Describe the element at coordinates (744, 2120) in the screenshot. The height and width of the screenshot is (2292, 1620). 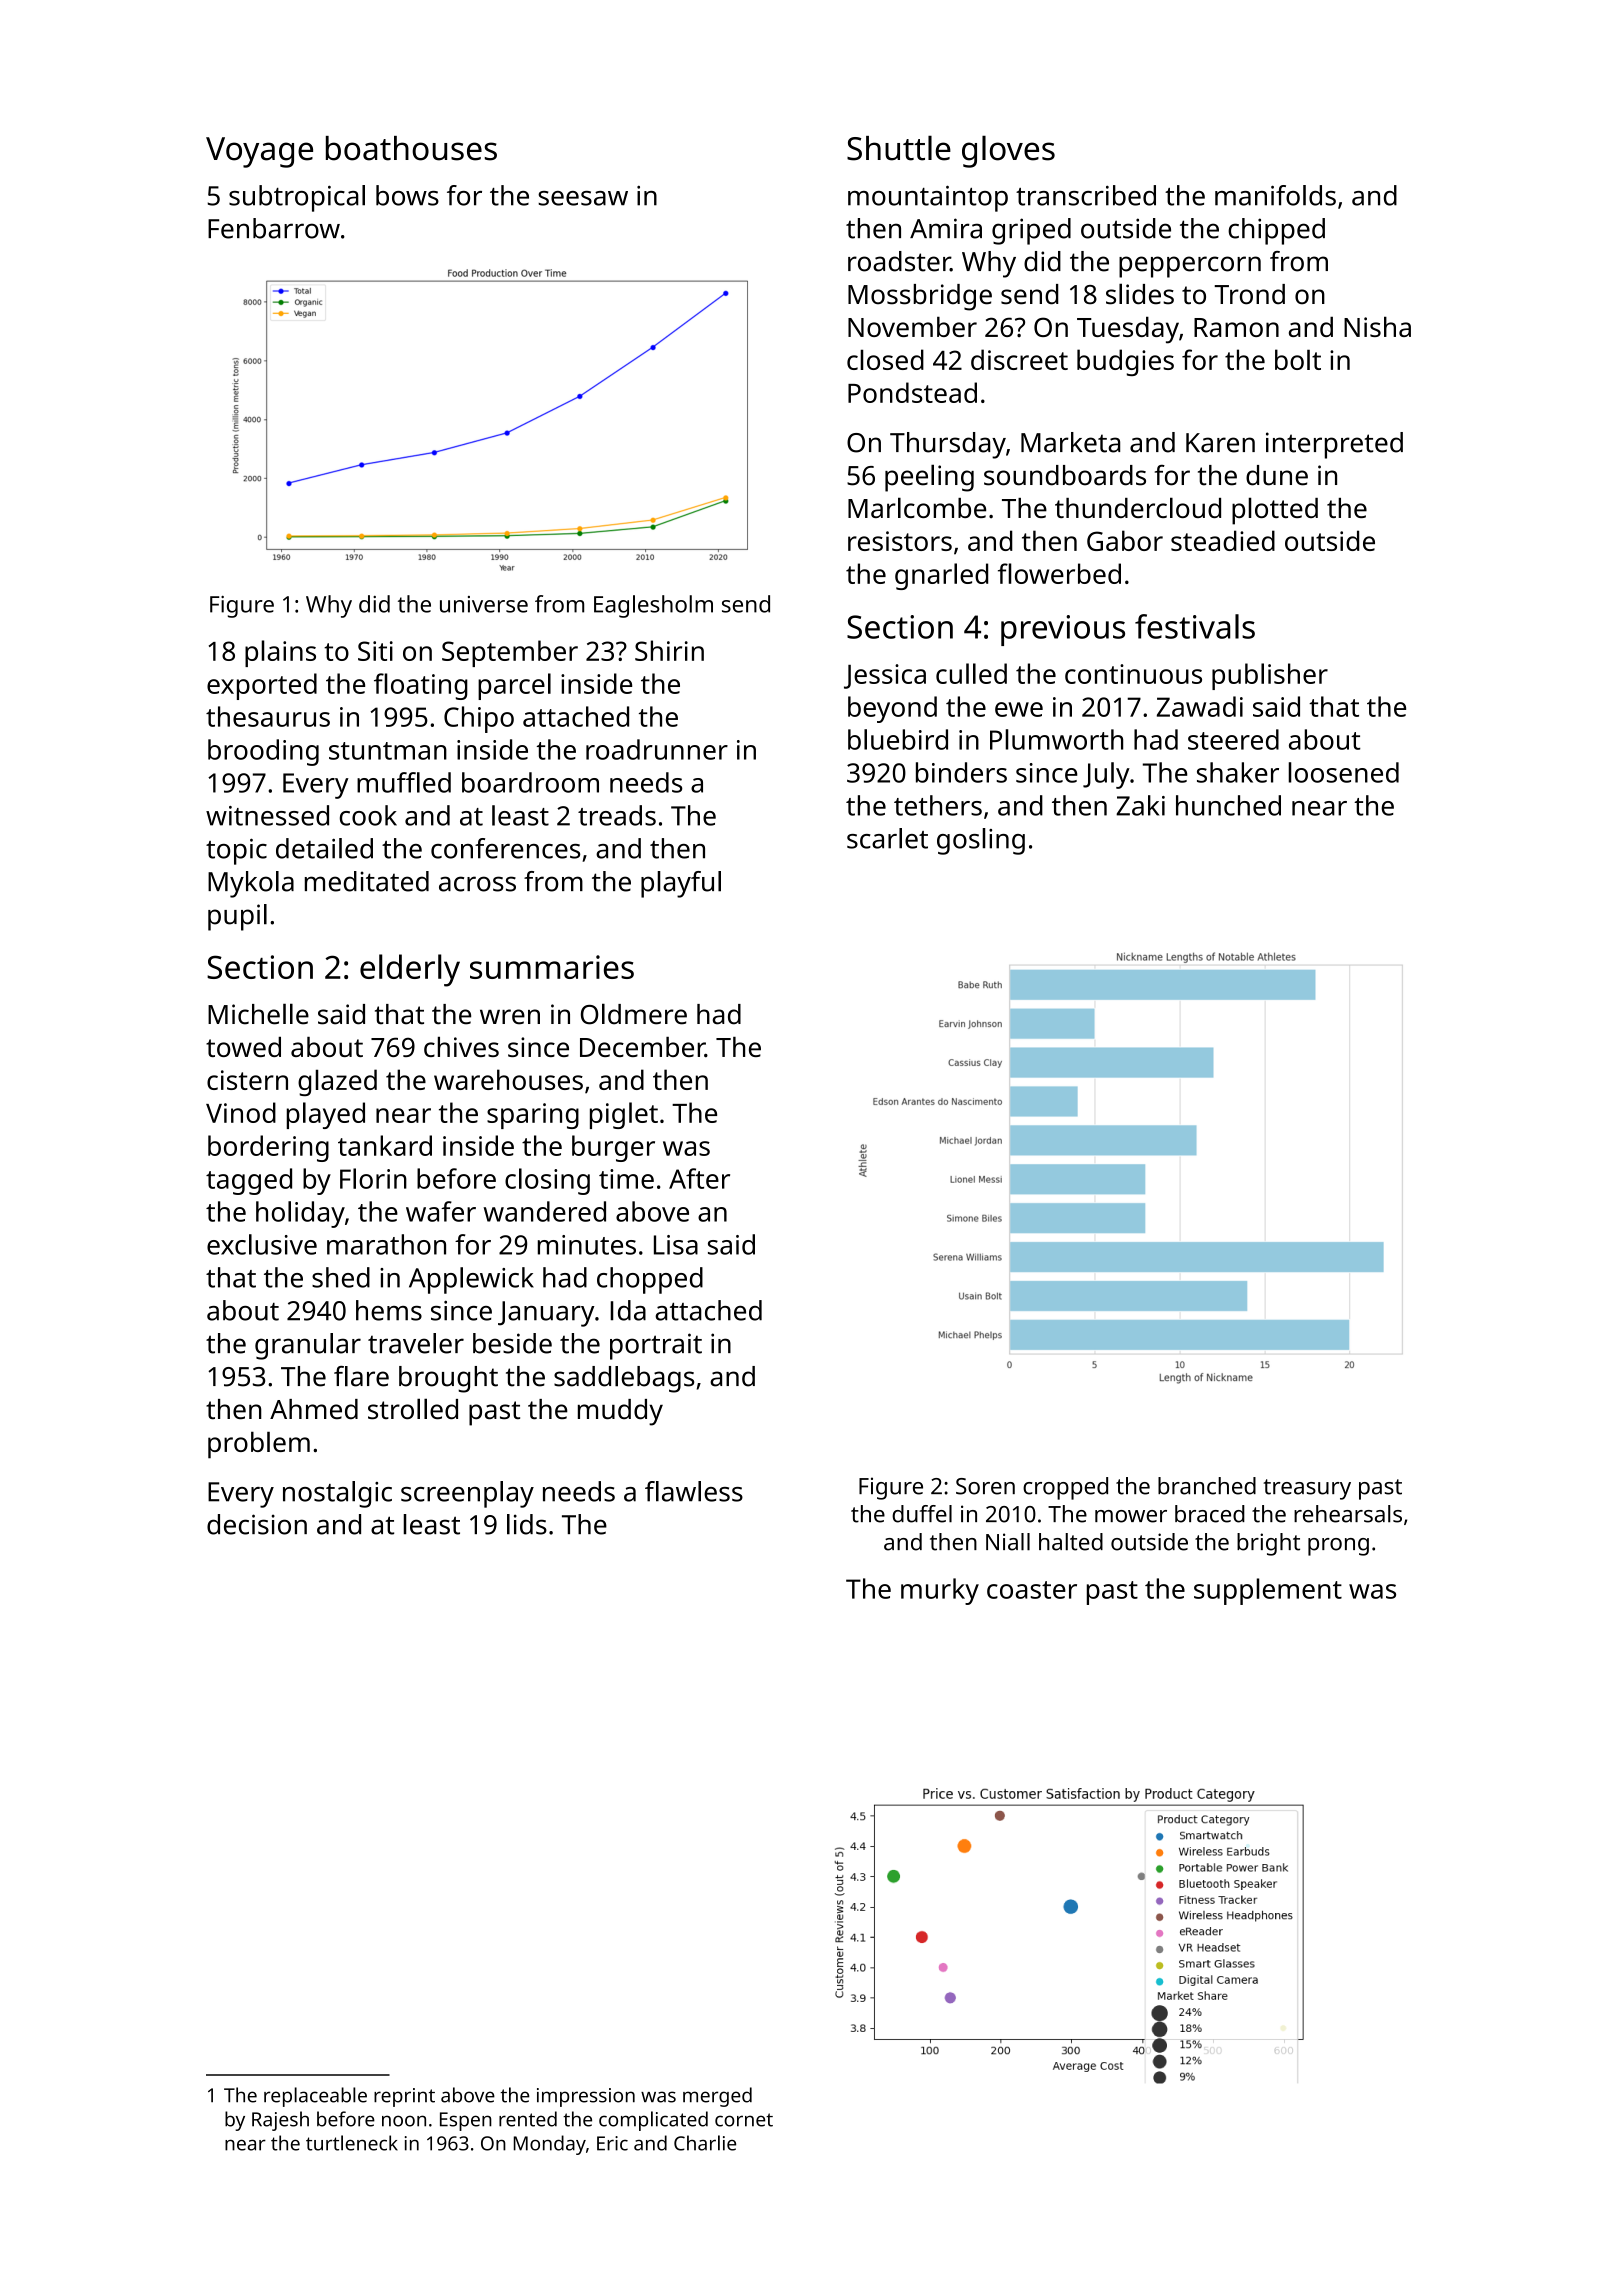
I see `cornet` at that location.
